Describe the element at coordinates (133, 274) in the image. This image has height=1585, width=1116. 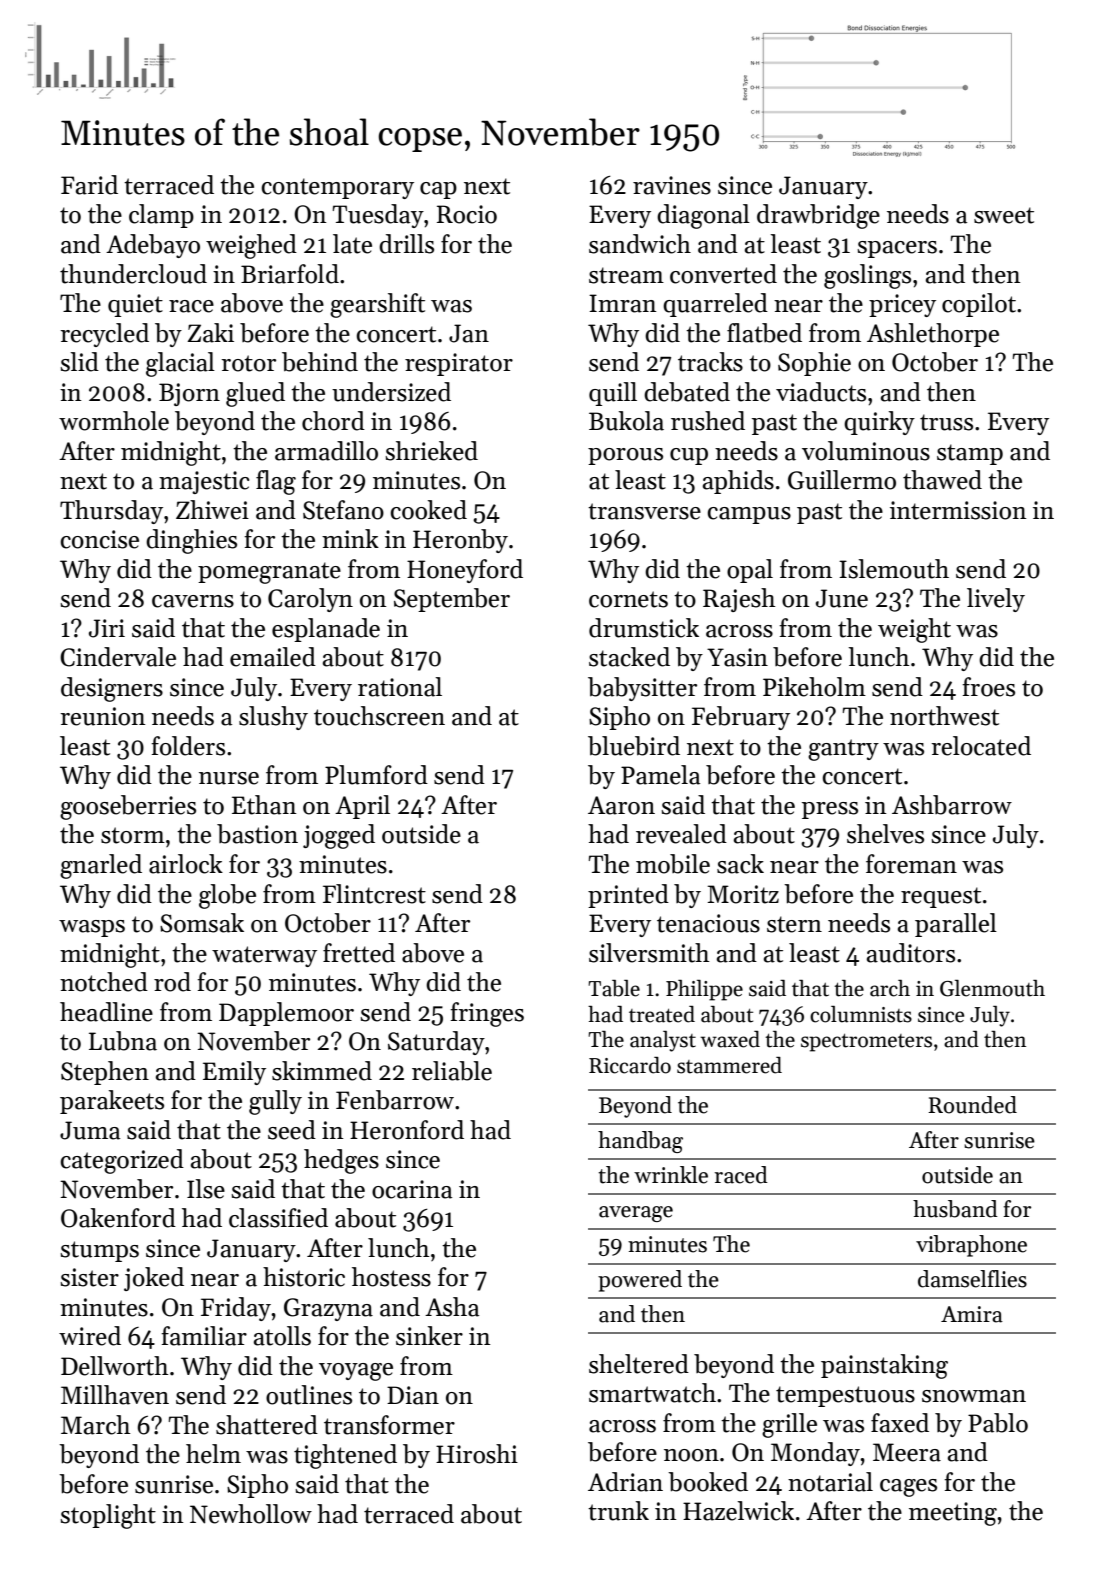
I see `thundercloud` at that location.
